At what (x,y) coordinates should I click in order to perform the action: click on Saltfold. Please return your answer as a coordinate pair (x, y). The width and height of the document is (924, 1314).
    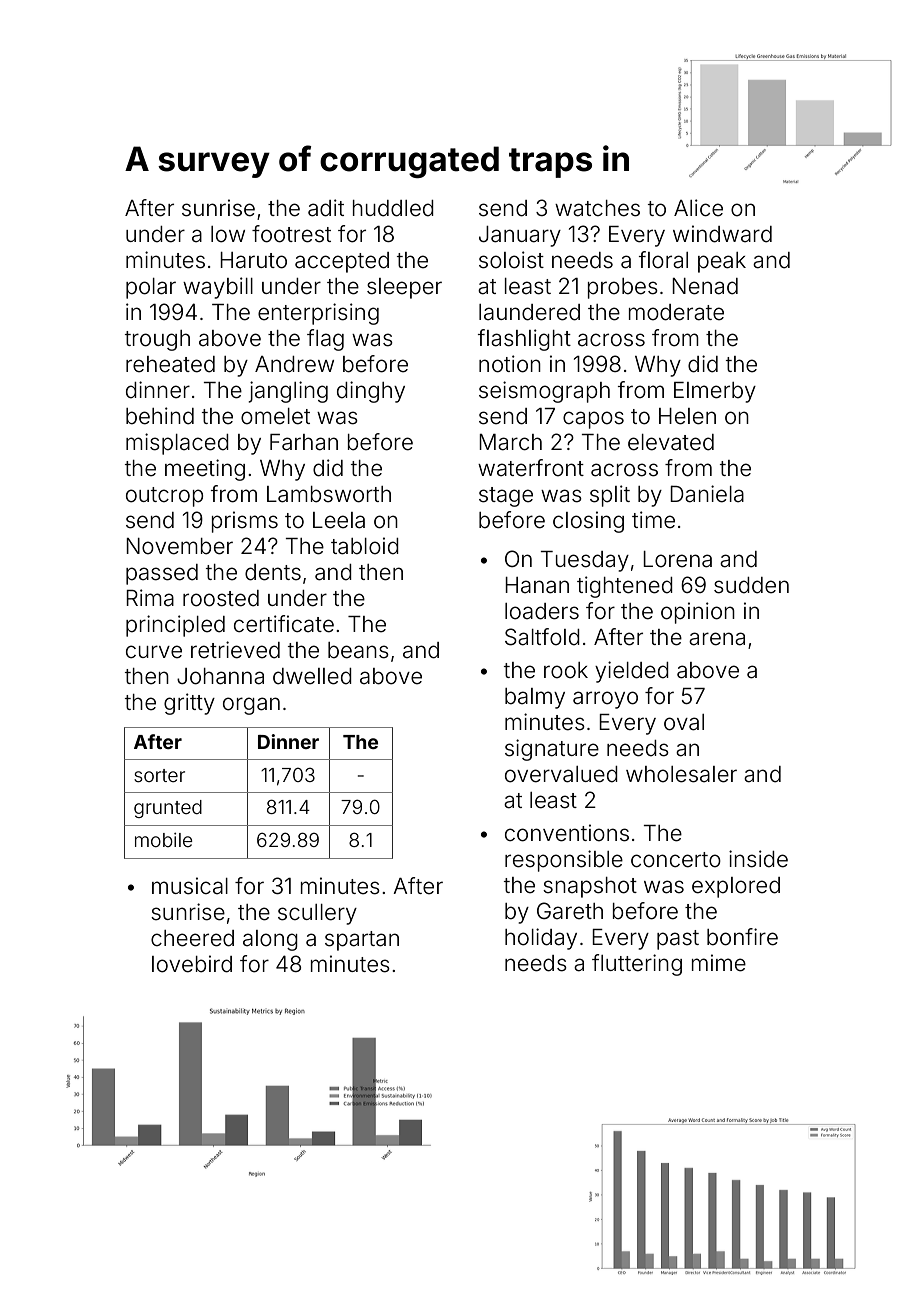
    Looking at the image, I should click on (542, 637).
